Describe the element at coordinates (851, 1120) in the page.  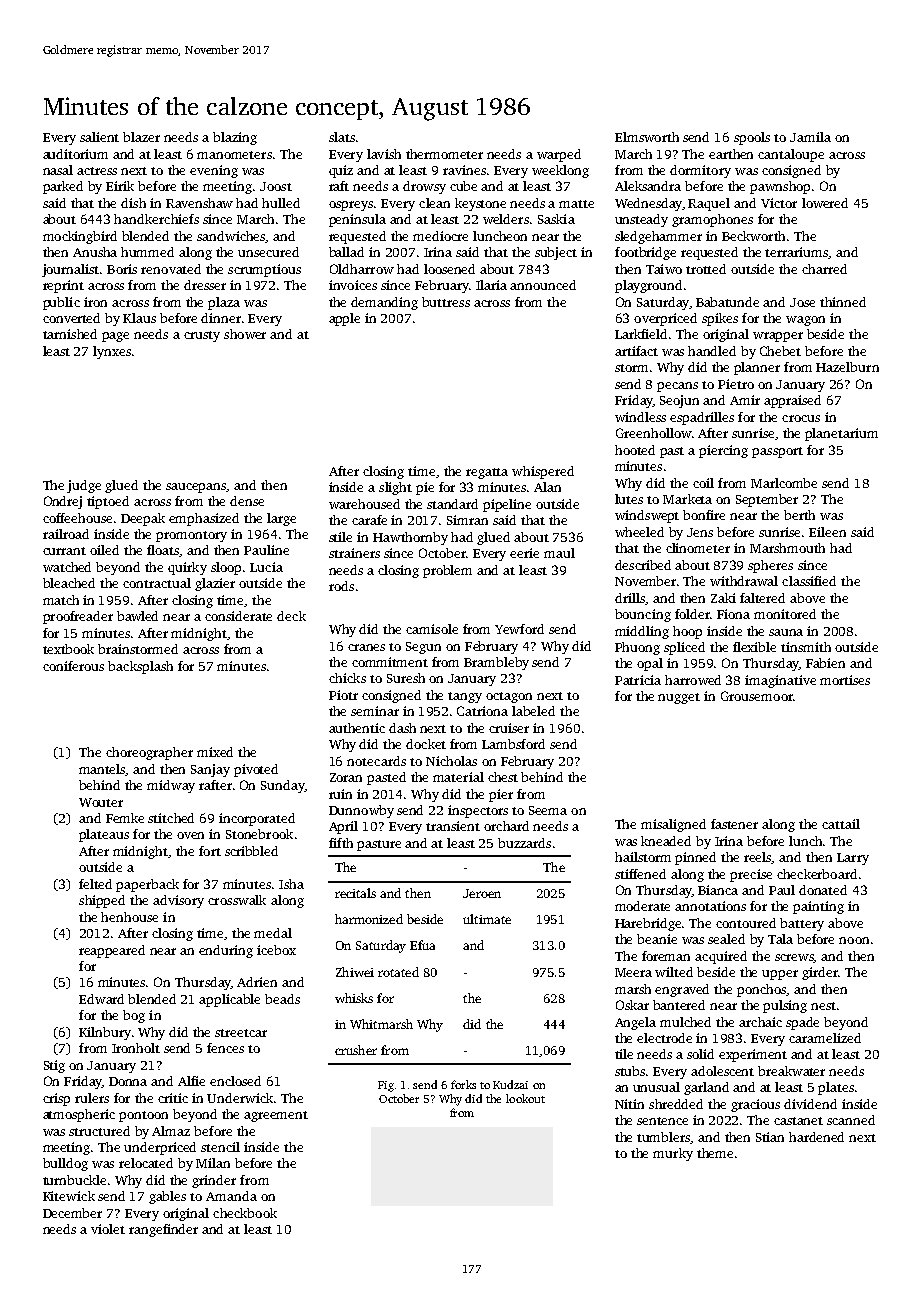
I see `scanned` at that location.
